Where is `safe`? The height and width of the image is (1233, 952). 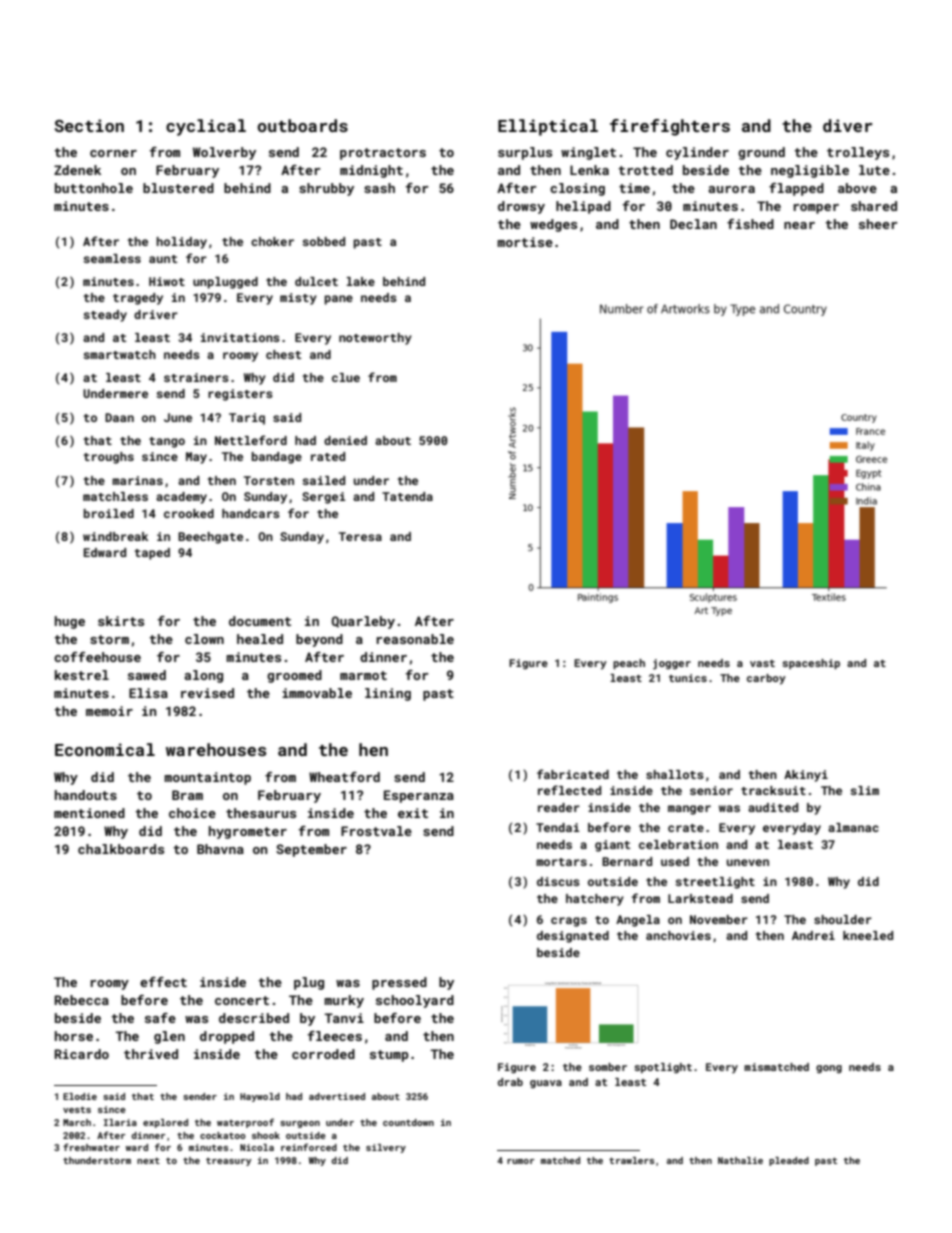 safe is located at coordinates (160, 1018).
